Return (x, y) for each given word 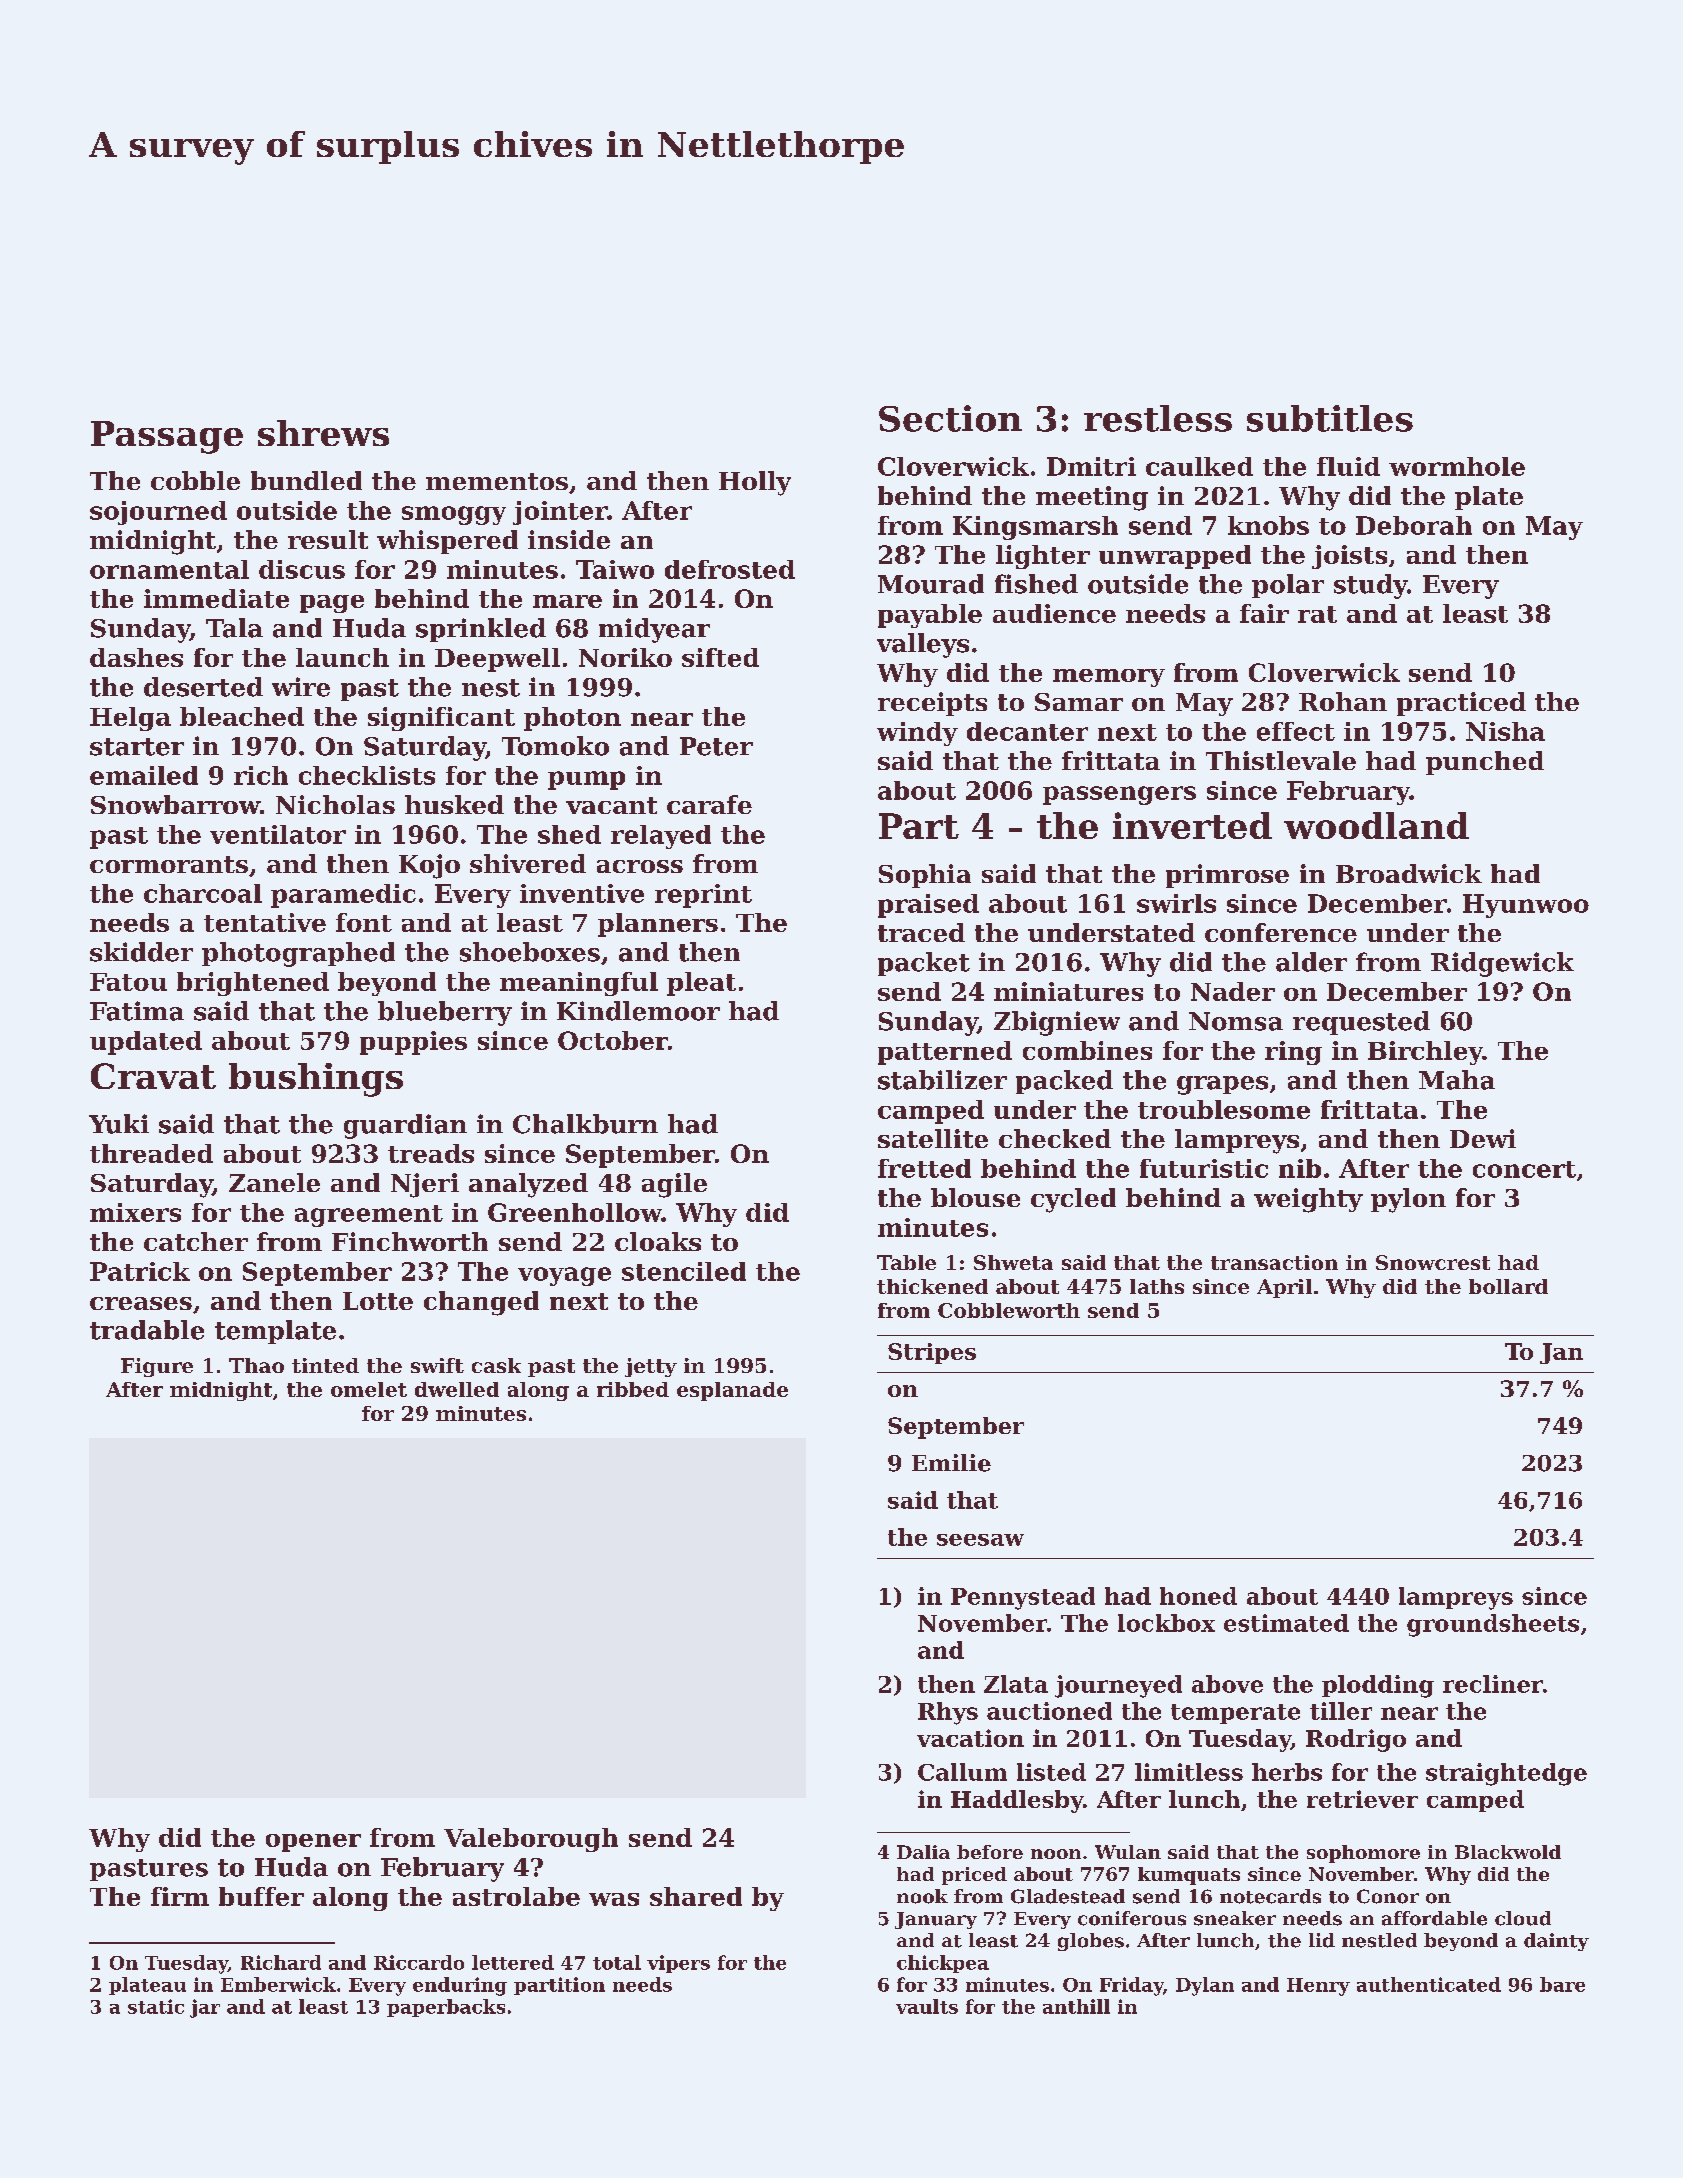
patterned (945, 1053)
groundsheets (1493, 1625)
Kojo (429, 866)
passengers (1119, 795)
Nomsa (1236, 1021)
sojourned (158, 513)
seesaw (980, 1540)
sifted (720, 657)
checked (1055, 1138)
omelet (369, 1389)
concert (1524, 1169)
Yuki (119, 1124)
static (156, 2006)
